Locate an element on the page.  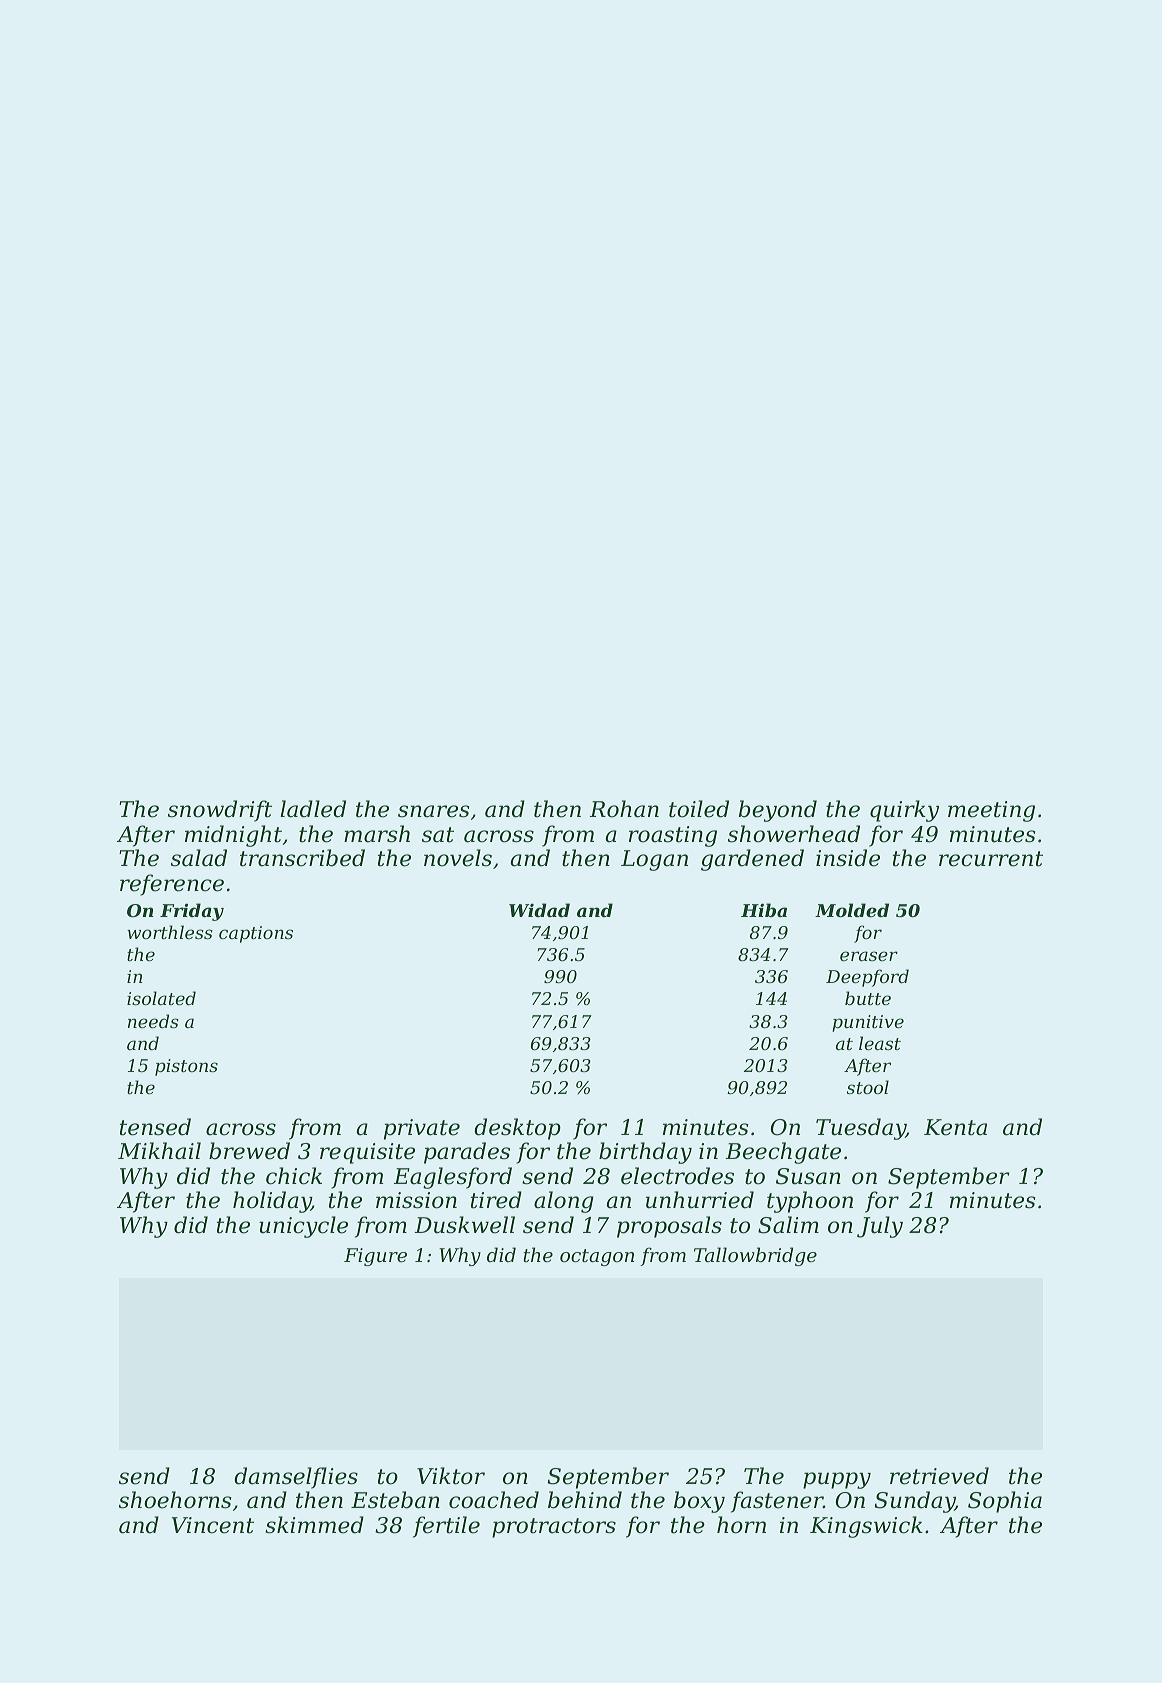
tensed is located at coordinates (155, 1127).
